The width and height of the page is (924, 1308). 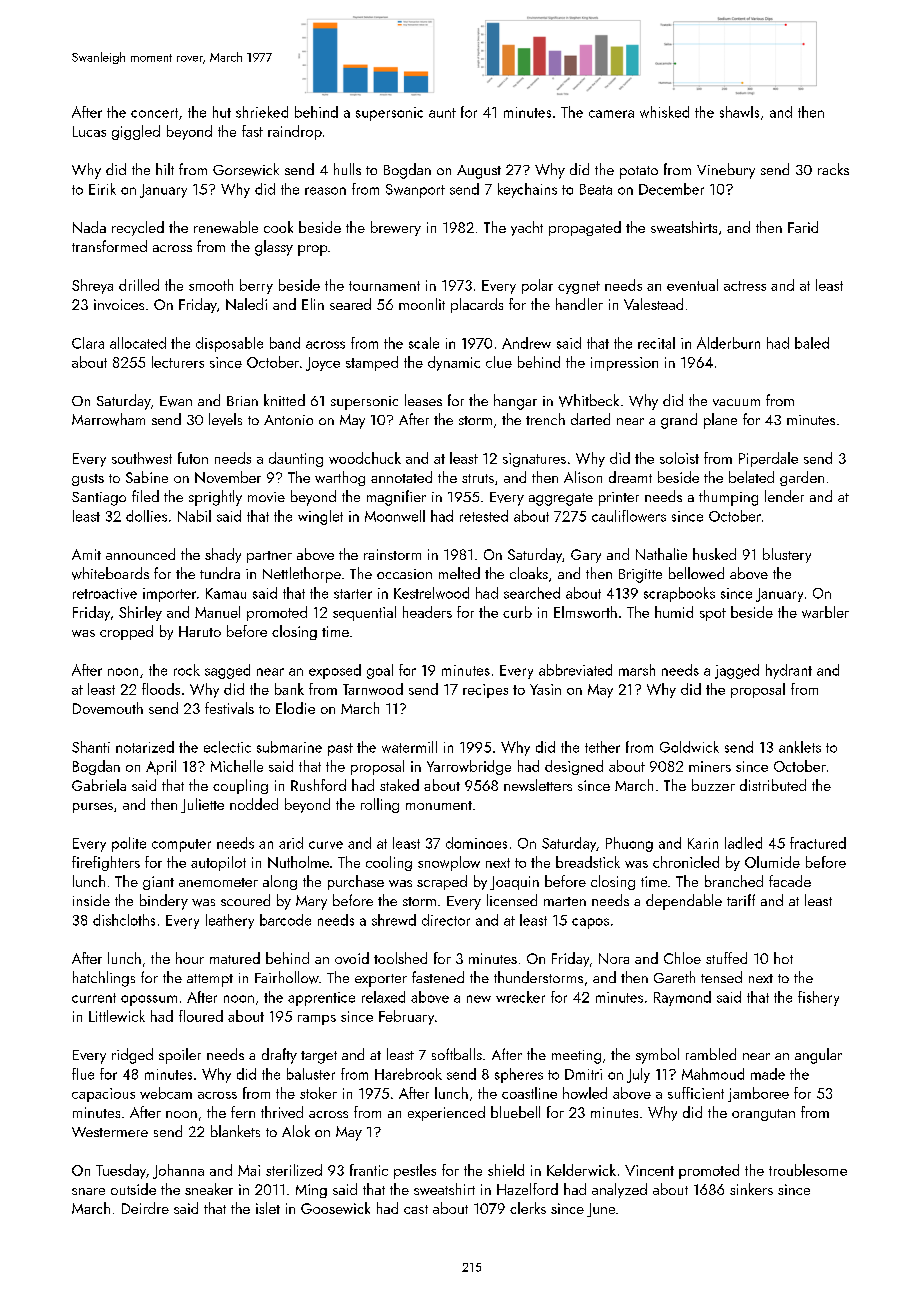 What do you see at coordinates (129, 844) in the page?
I see `polite` at bounding box center [129, 844].
